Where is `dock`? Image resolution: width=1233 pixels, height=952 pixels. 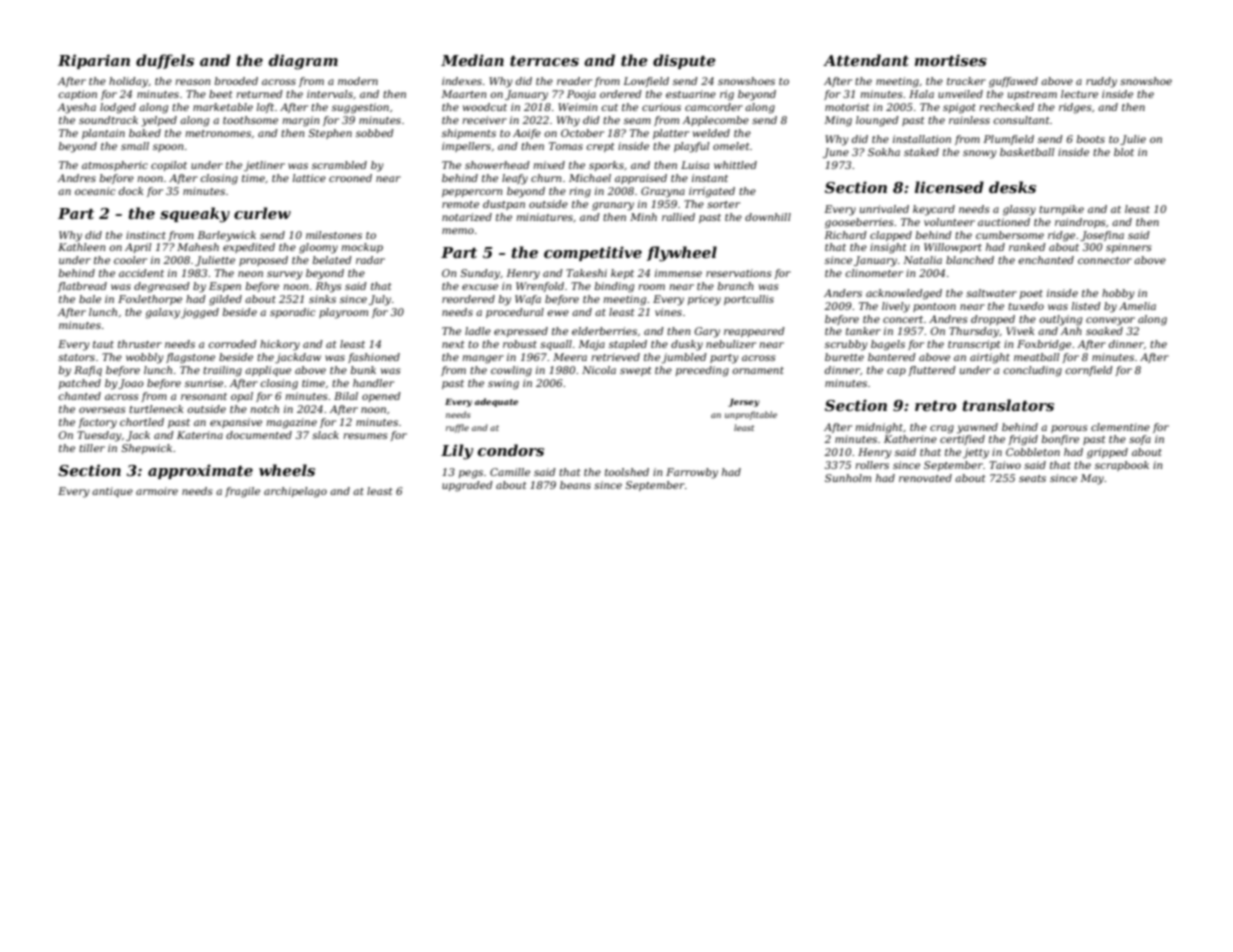
dock is located at coordinates (131, 191).
